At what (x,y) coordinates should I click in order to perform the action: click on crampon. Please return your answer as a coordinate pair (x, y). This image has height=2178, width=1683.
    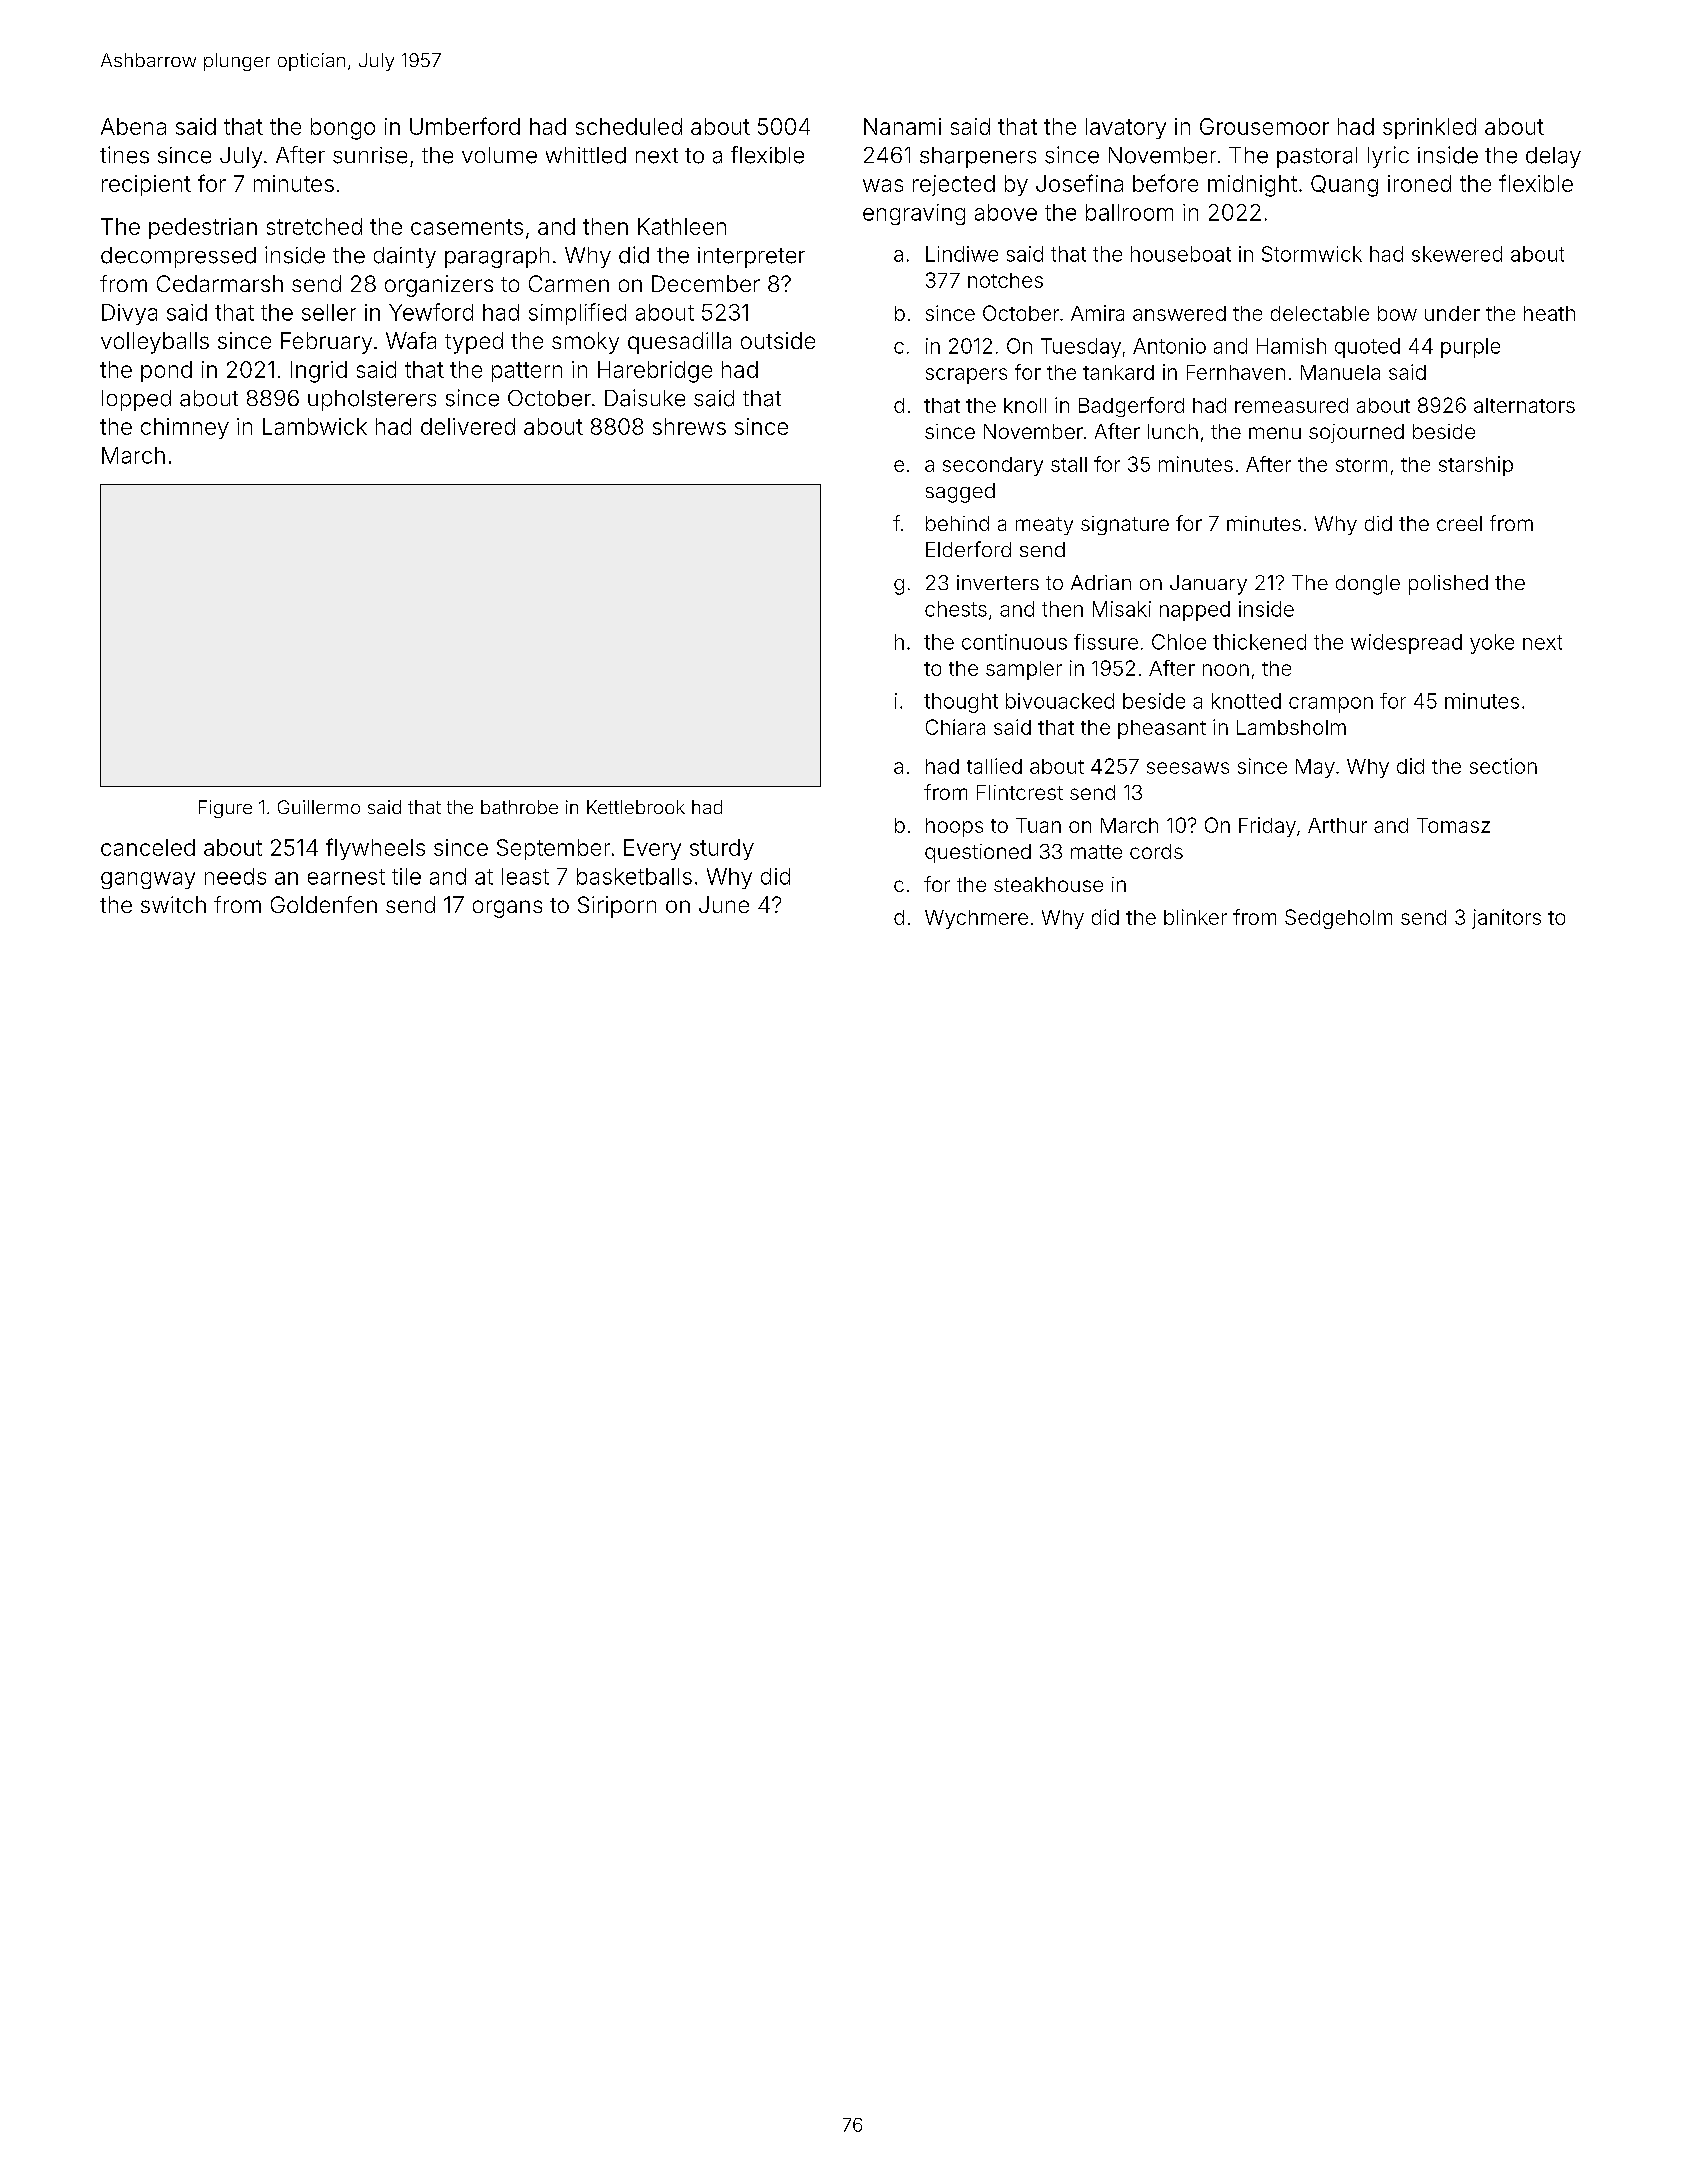
    Looking at the image, I should click on (1331, 705).
